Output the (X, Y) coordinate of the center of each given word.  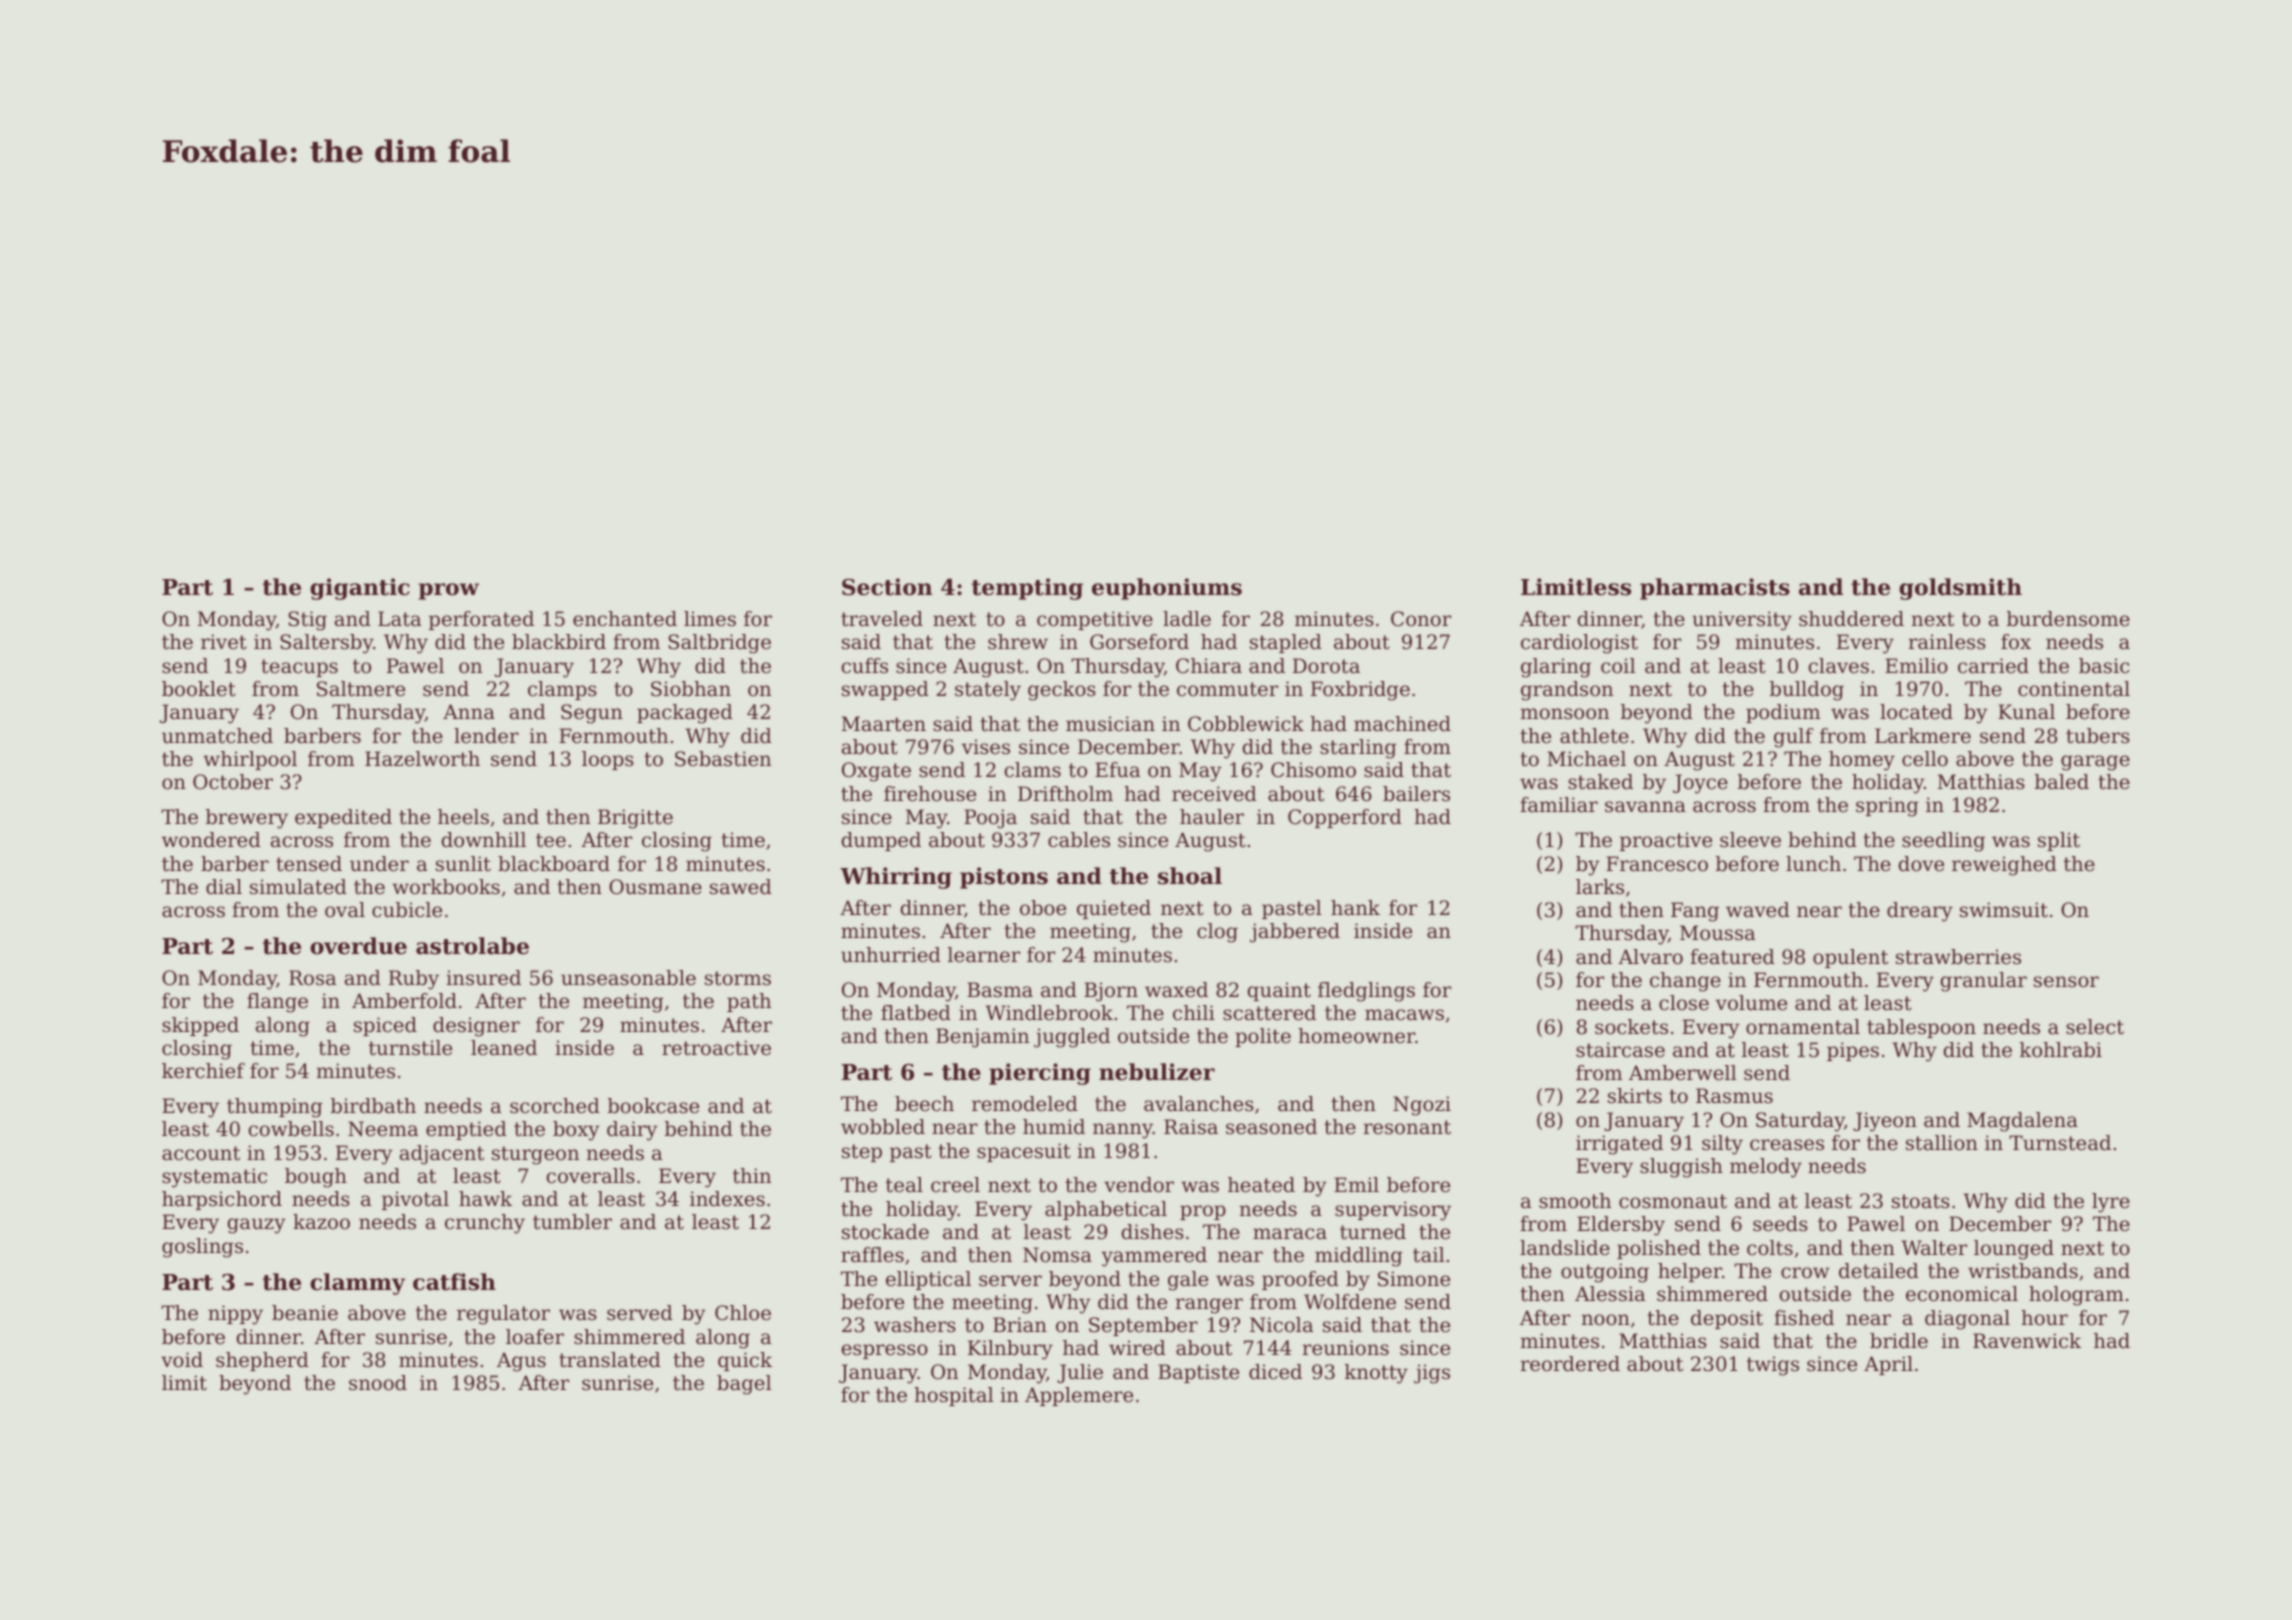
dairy (632, 1131)
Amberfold (404, 1001)
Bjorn (1111, 992)
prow (449, 591)
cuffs (865, 666)
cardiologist (1579, 644)
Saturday (1800, 1122)
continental (2074, 689)
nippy (235, 1315)
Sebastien (723, 759)
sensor (2066, 982)
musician (1110, 724)
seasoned (1271, 1127)
